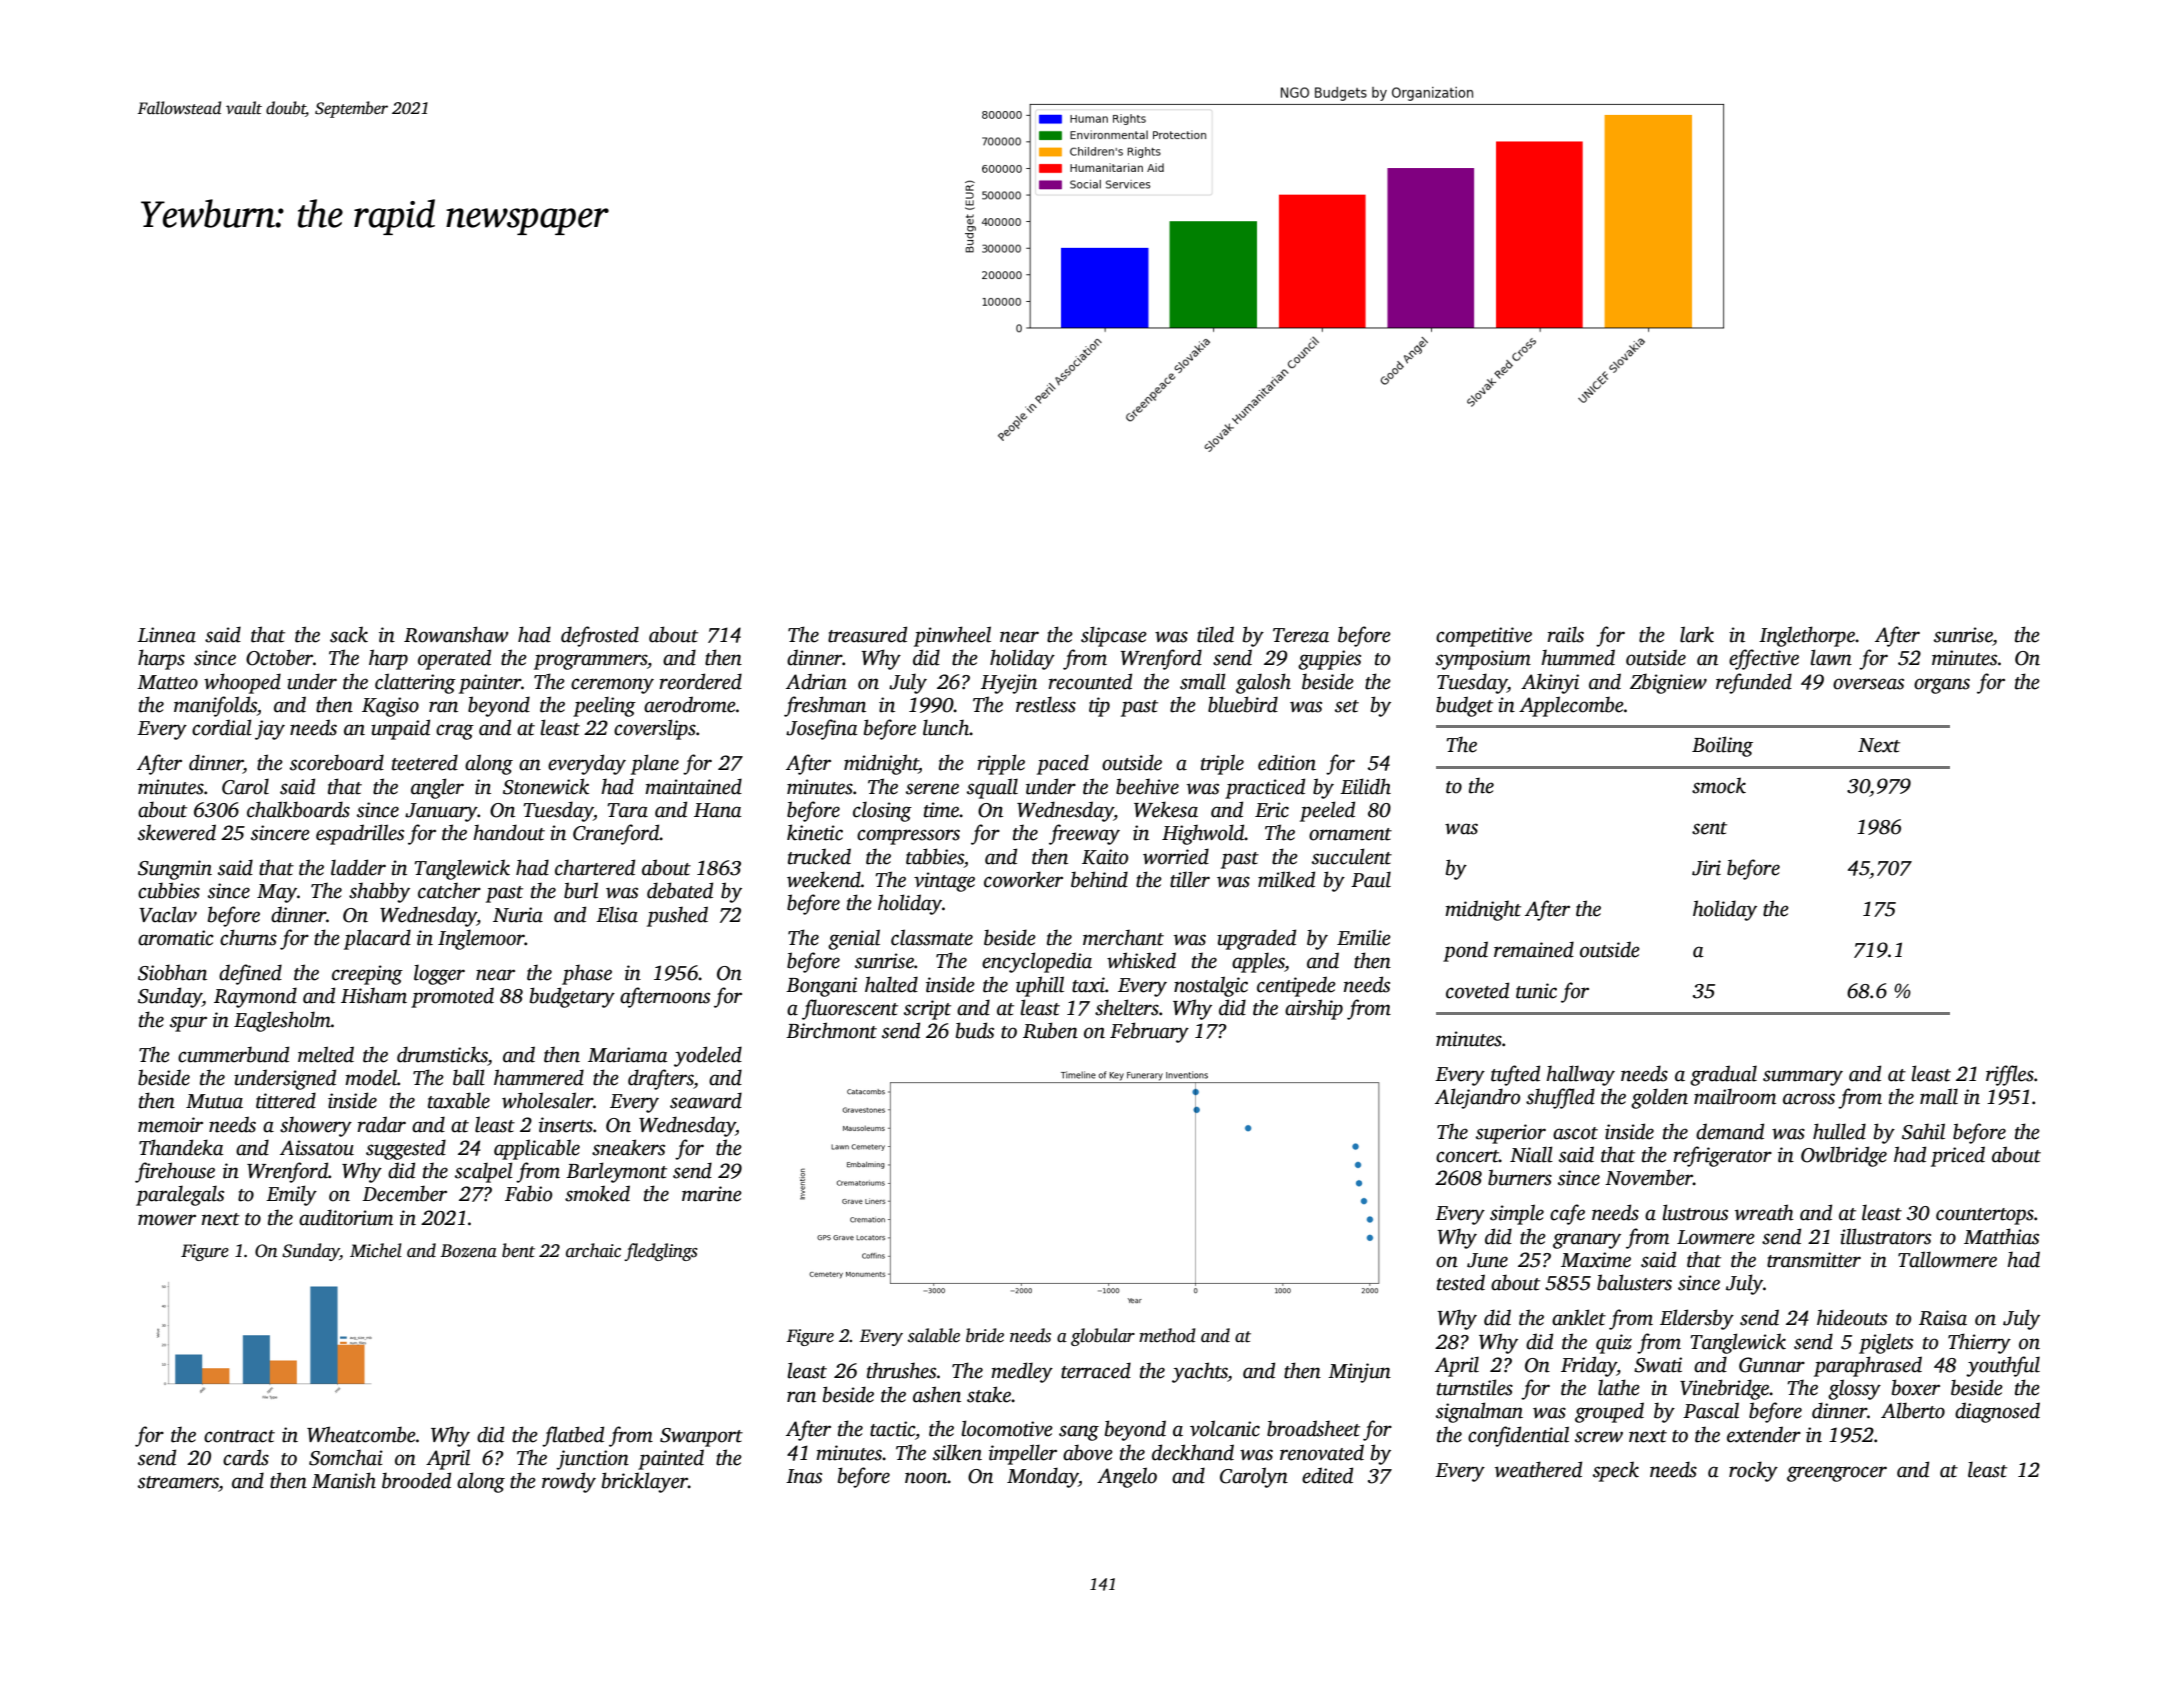 Image resolution: width=2178 pixels, height=1683 pixels. What do you see at coordinates (1536, 991) in the page?
I see `tunic` at bounding box center [1536, 991].
